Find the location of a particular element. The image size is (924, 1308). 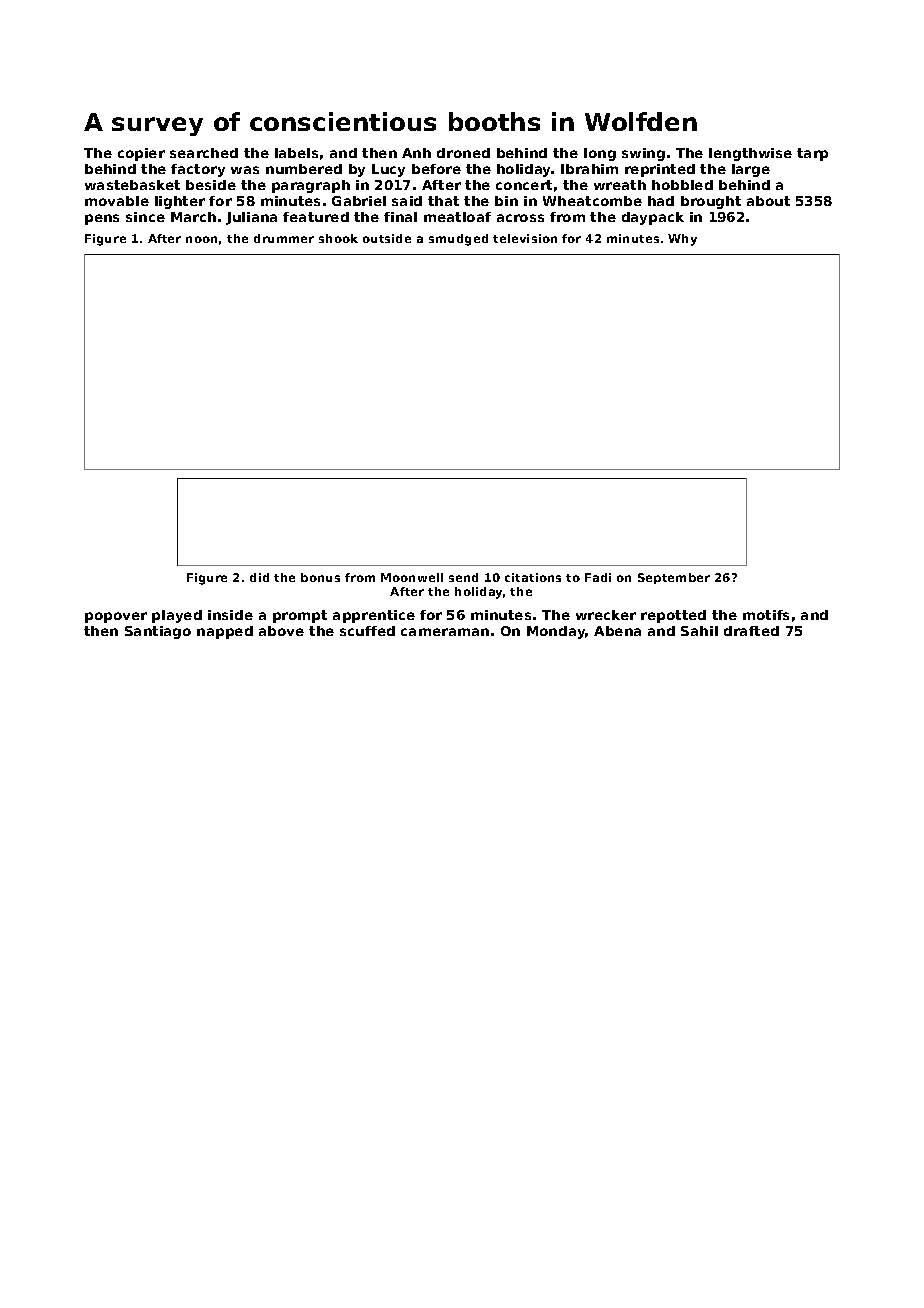

television is located at coordinates (525, 238).
